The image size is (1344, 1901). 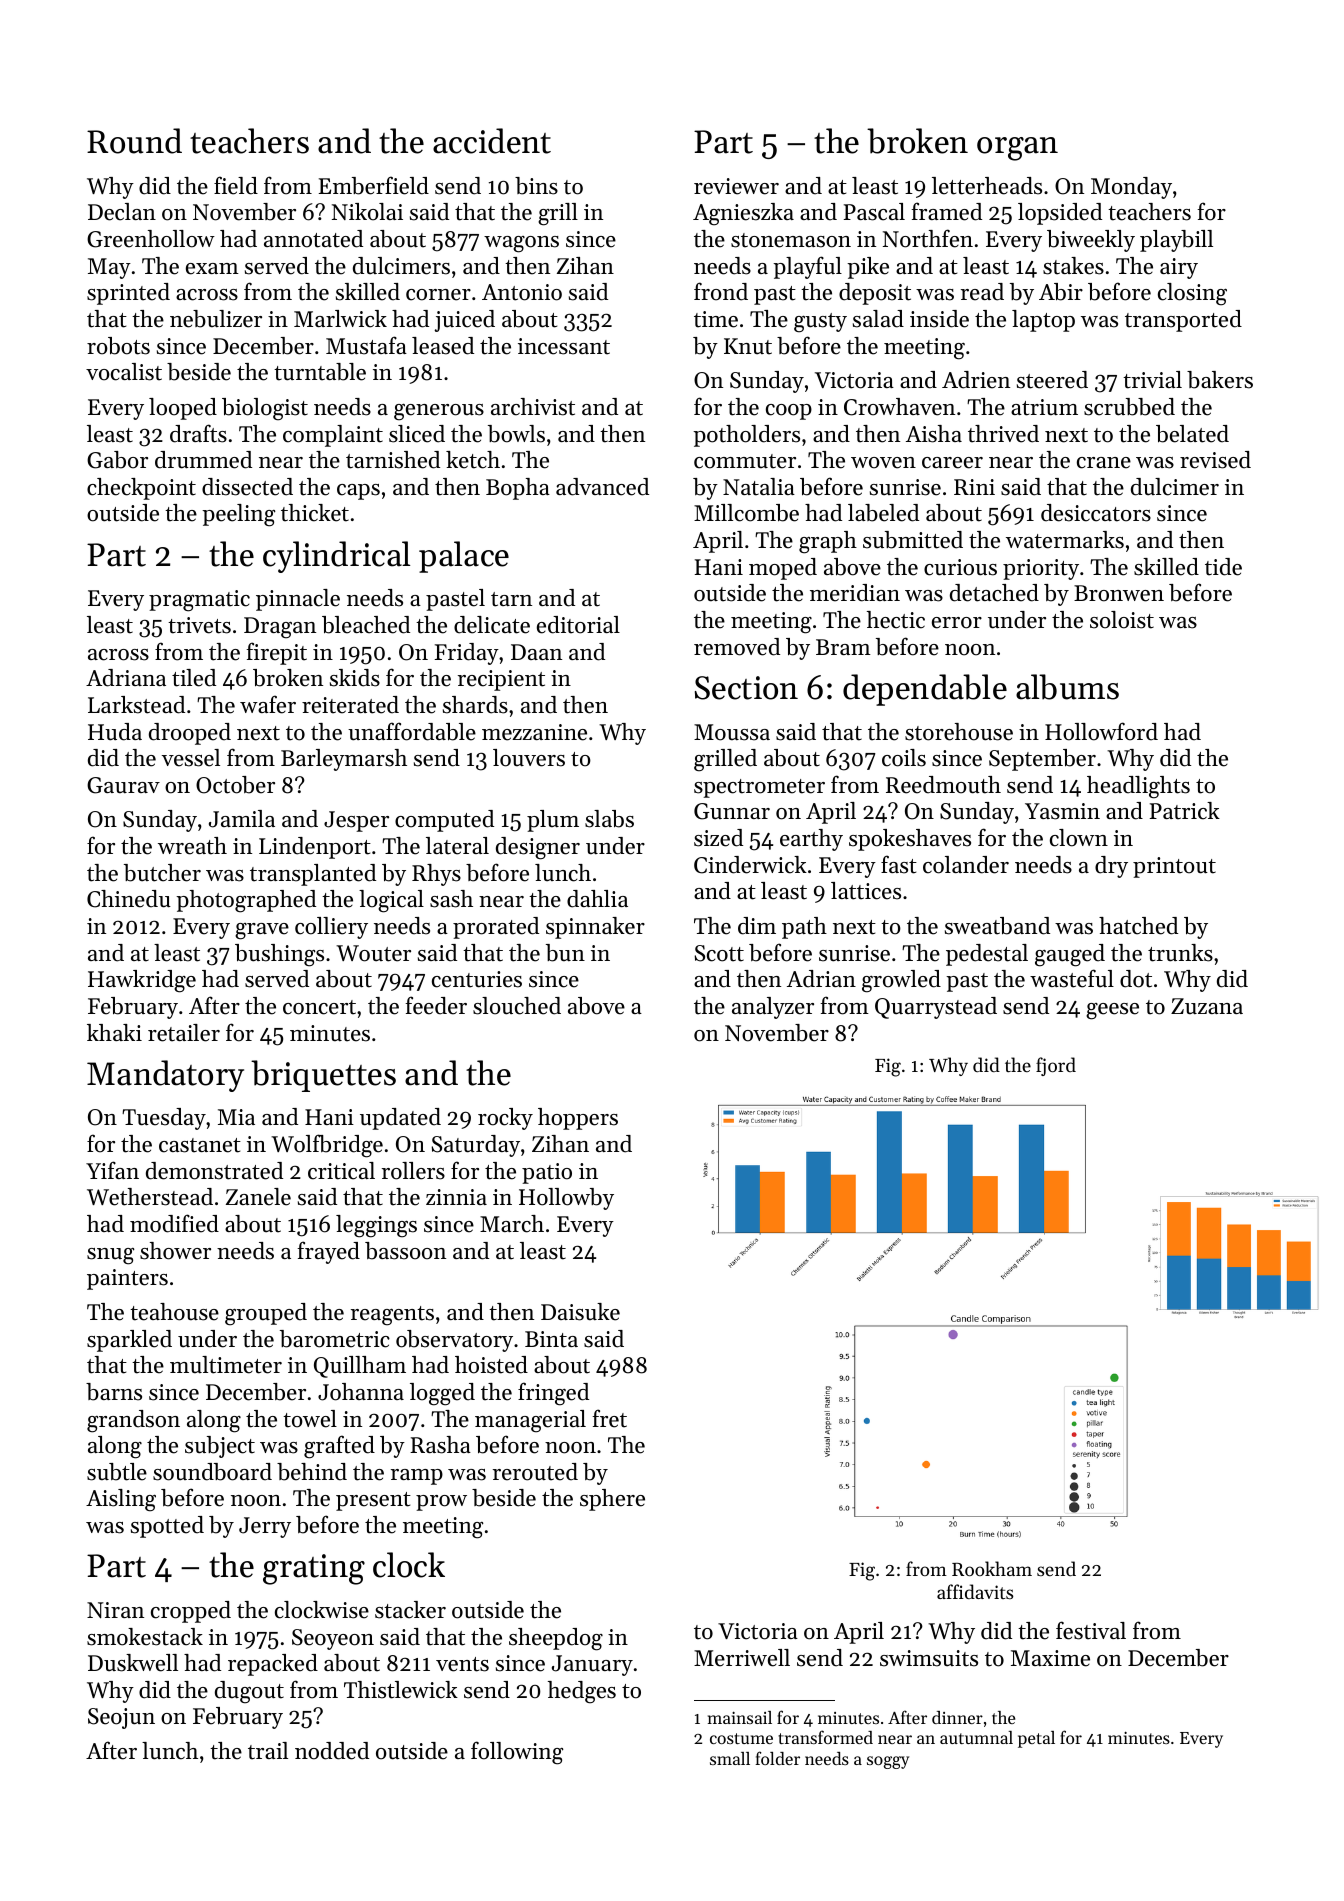 What do you see at coordinates (335, 1339) in the screenshot?
I see `barometric` at bounding box center [335, 1339].
